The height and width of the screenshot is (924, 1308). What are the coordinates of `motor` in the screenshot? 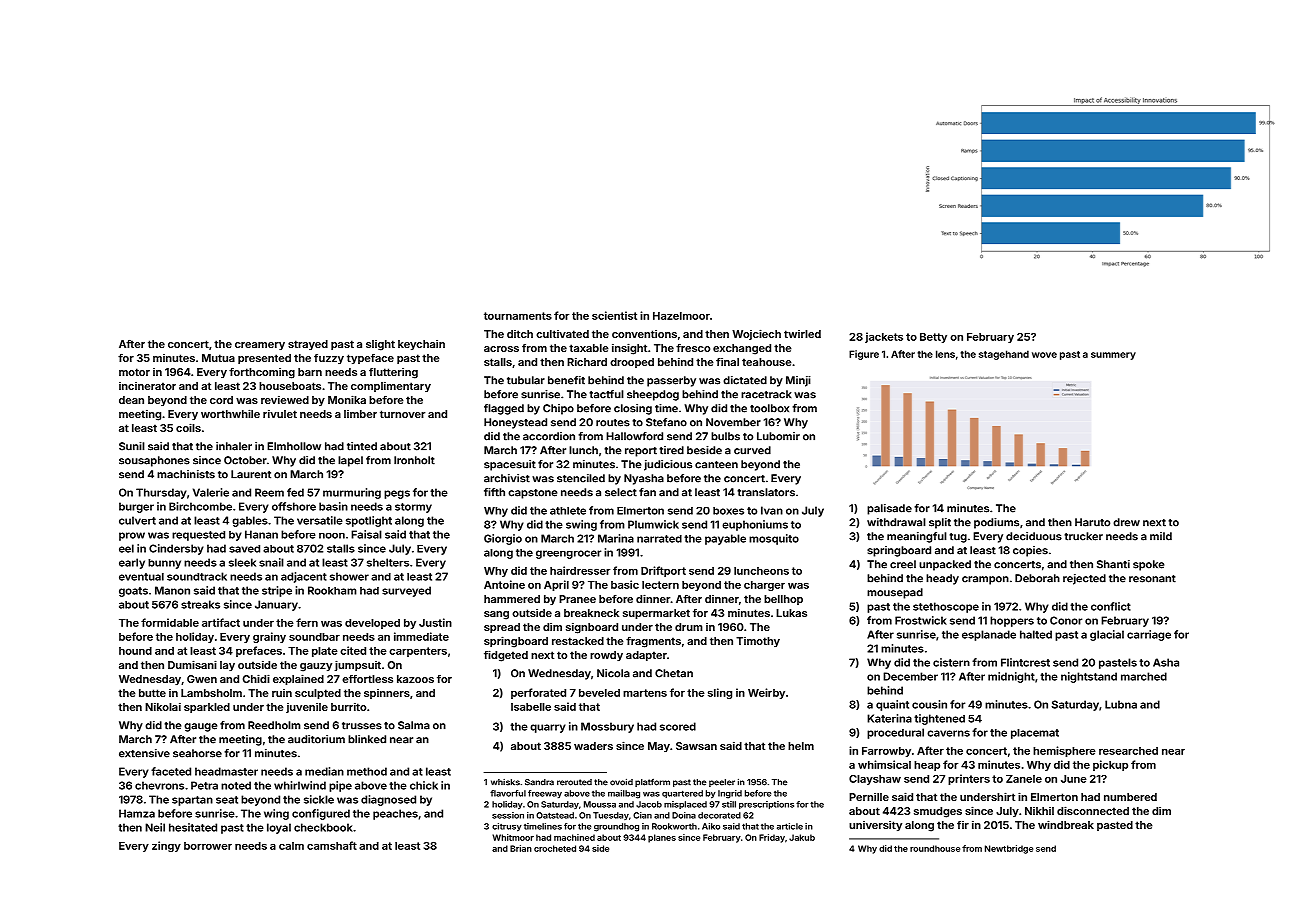 It's located at (134, 372).
